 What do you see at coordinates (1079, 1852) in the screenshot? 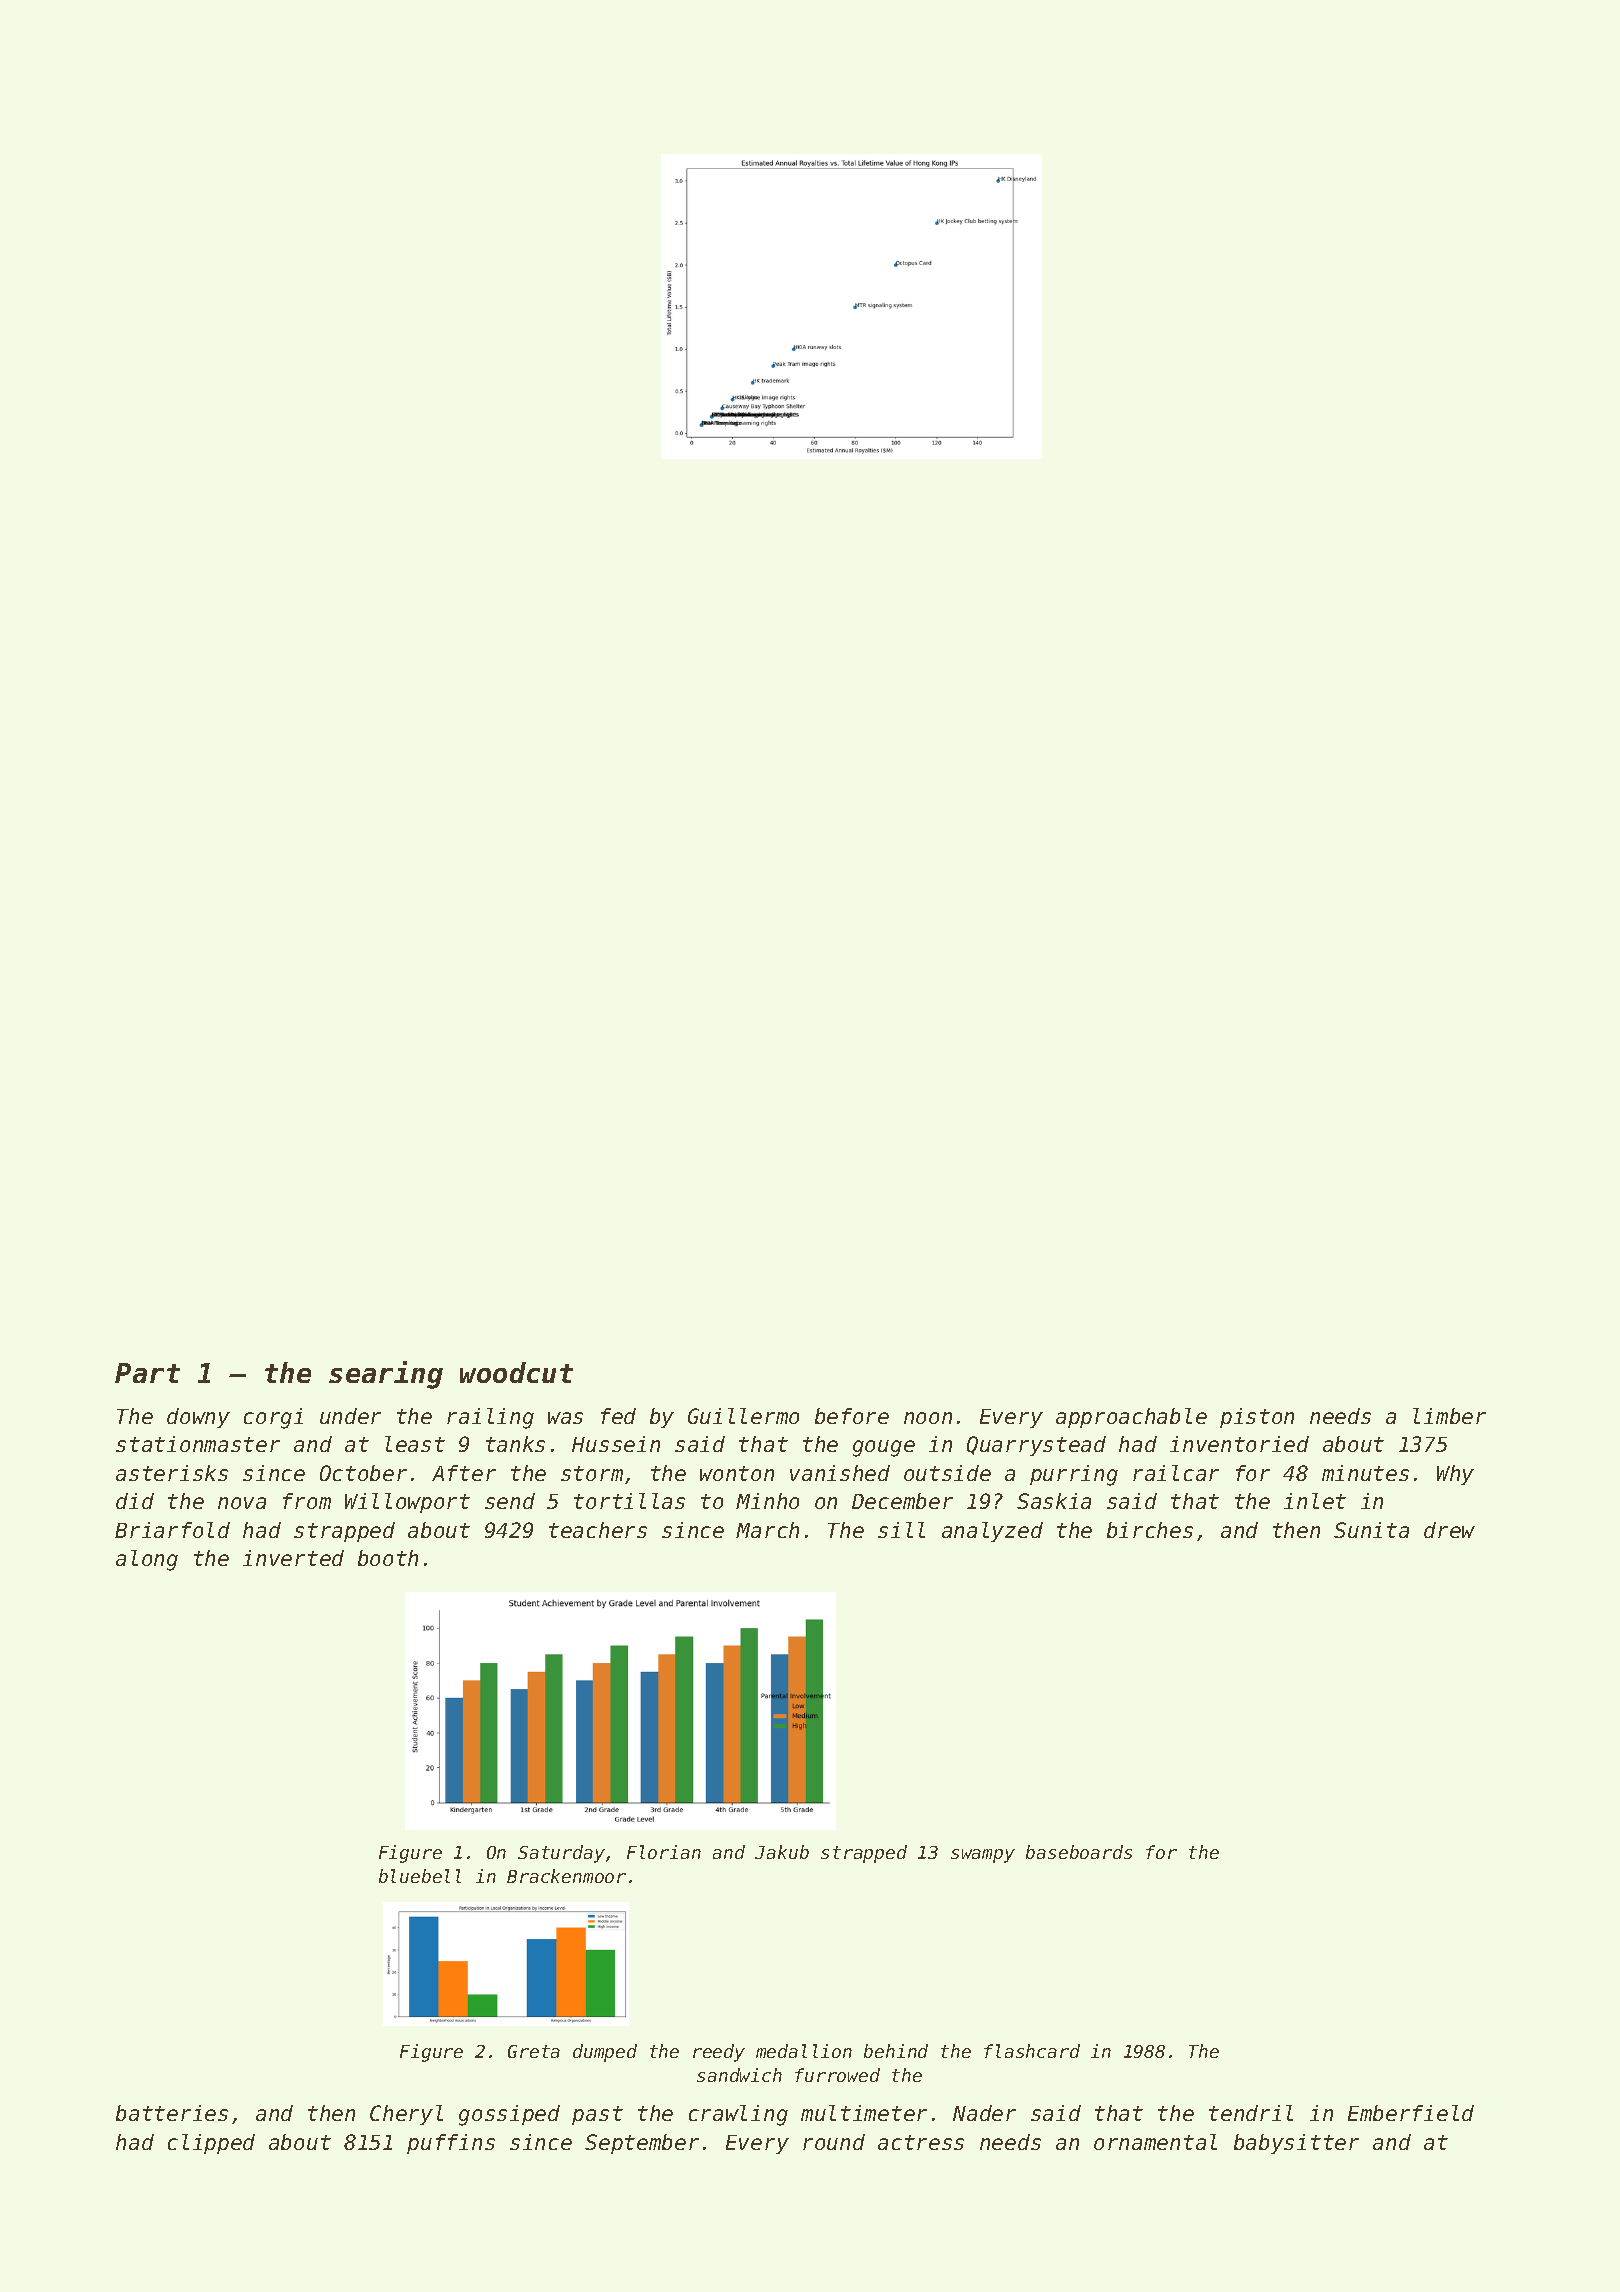
I see `baseboards` at bounding box center [1079, 1852].
